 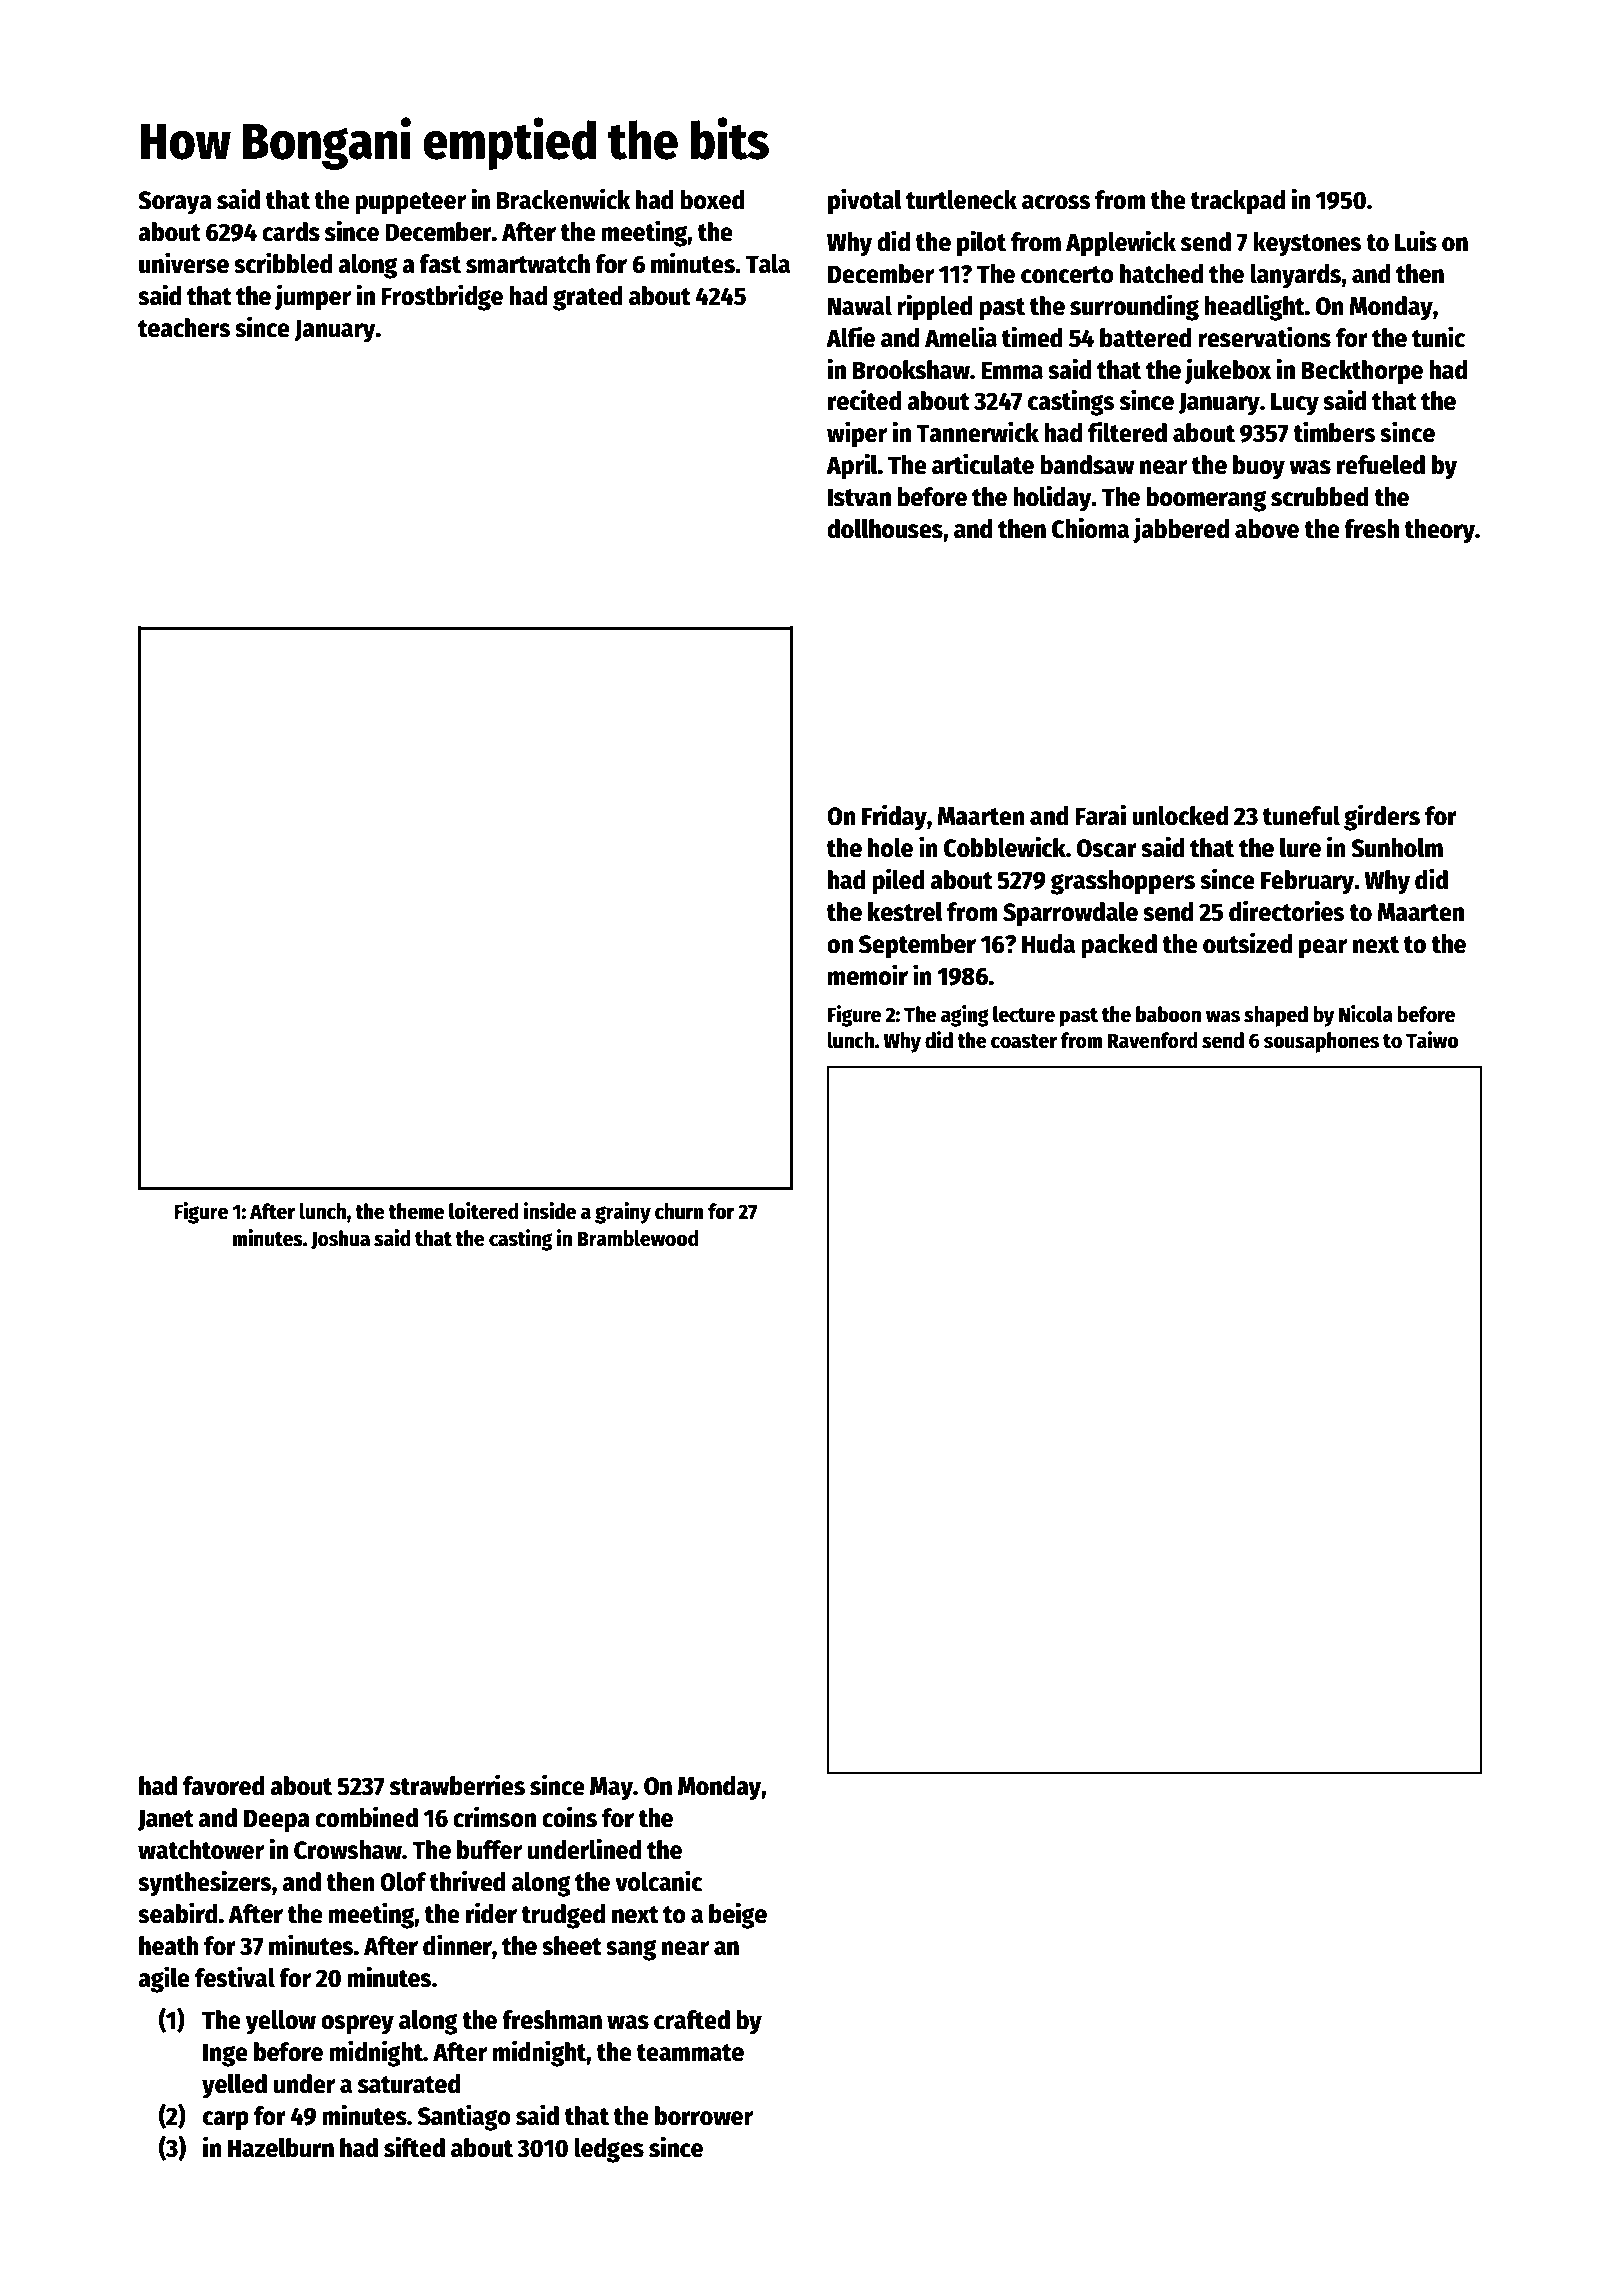 What do you see at coordinates (768, 264) in the page?
I see `Tala` at bounding box center [768, 264].
